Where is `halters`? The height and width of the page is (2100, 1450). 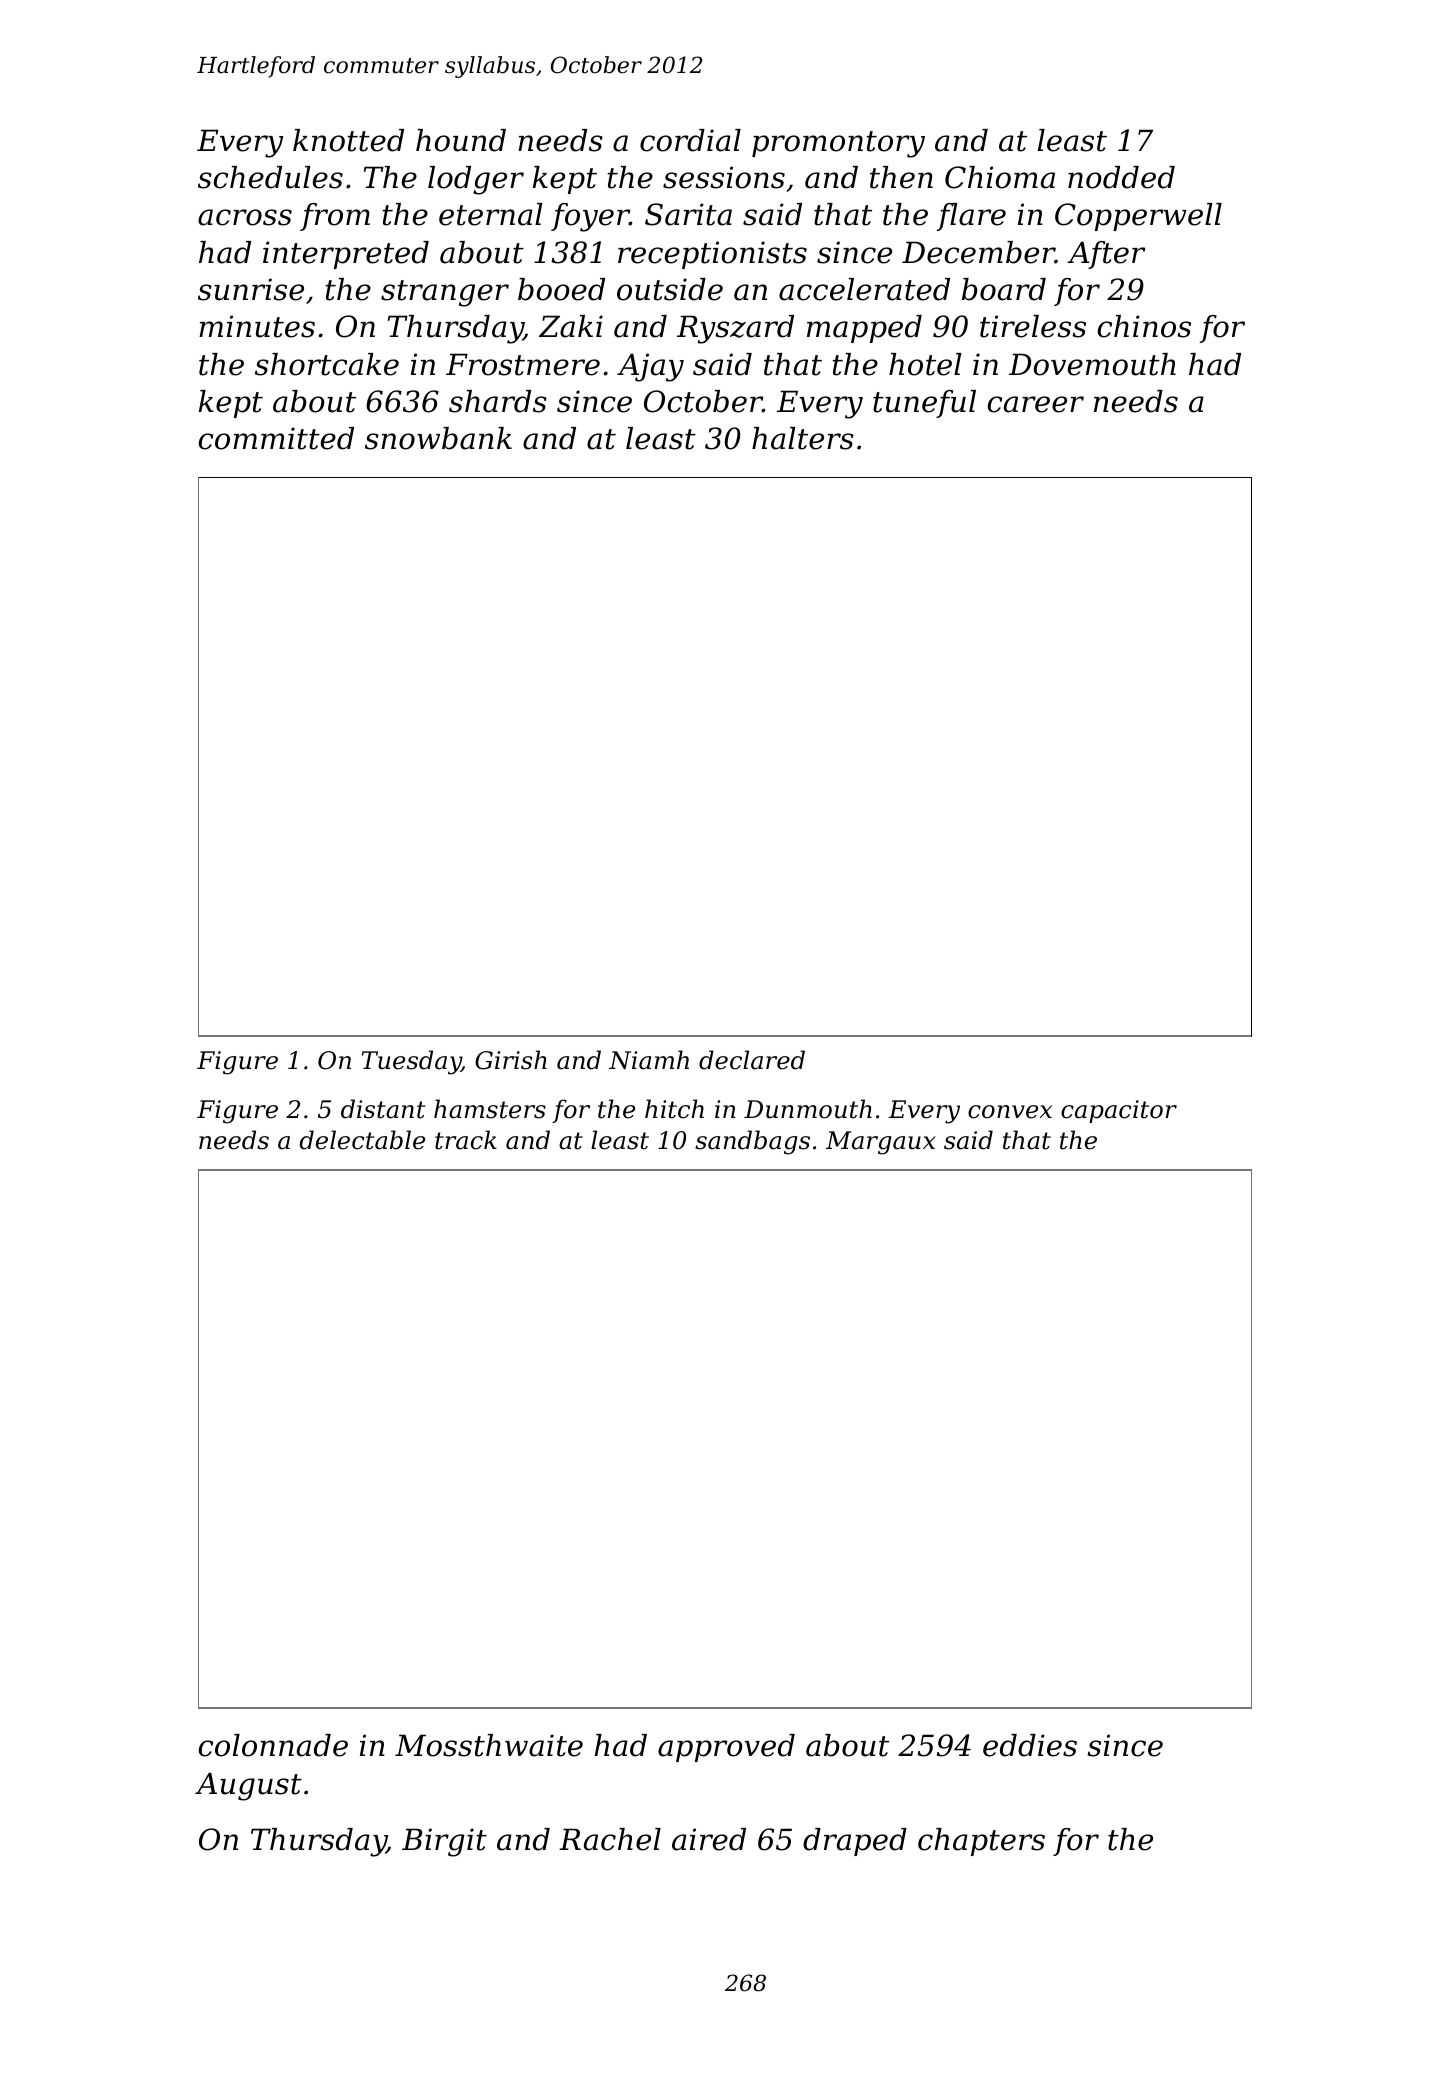 halters is located at coordinates (803, 438).
